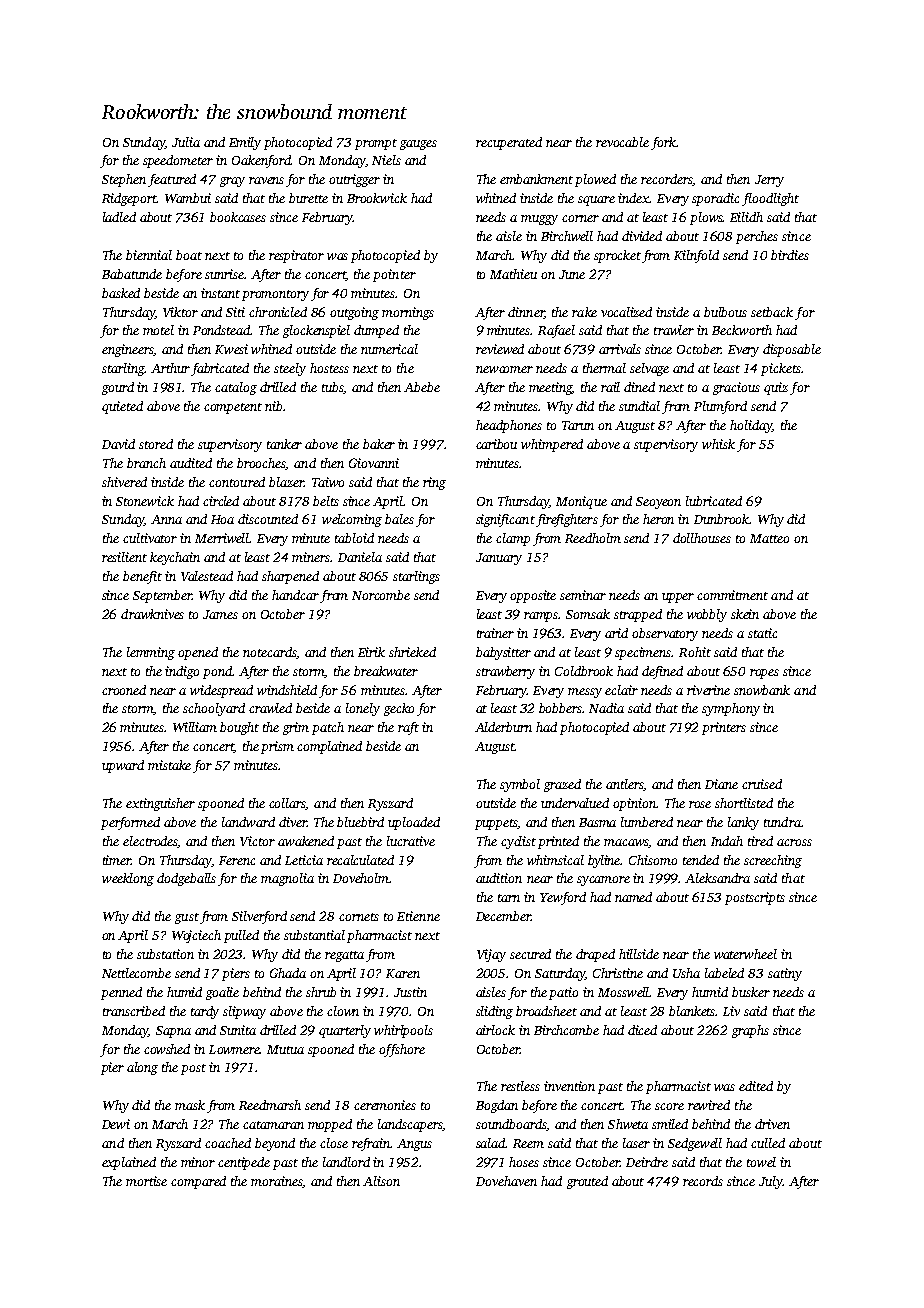 This screenshot has height=1308, width=924. Describe the element at coordinates (649, 369) in the screenshot. I see `selvage` at that location.
